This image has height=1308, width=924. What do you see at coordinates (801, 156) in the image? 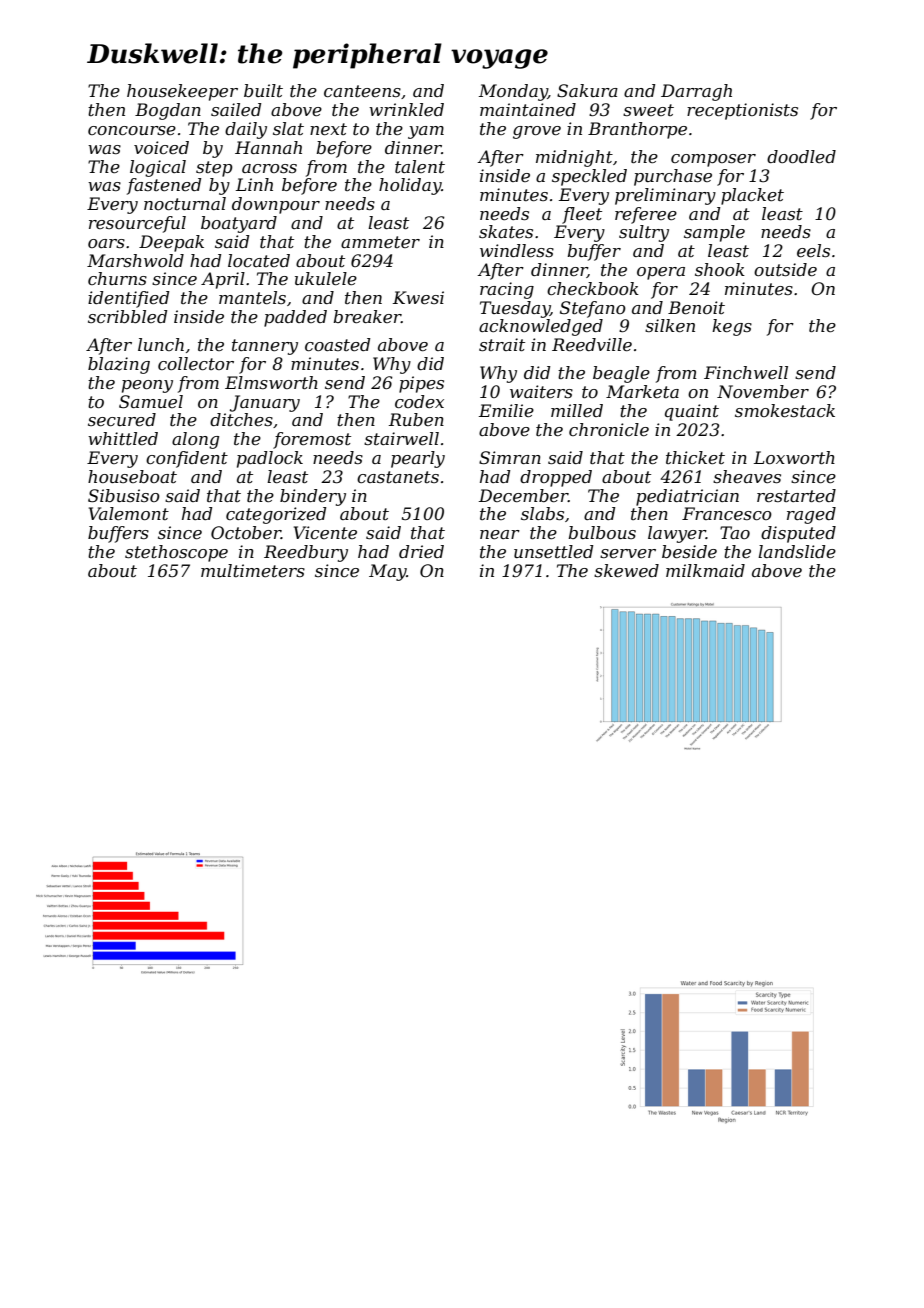
I see `doodled` at bounding box center [801, 156].
